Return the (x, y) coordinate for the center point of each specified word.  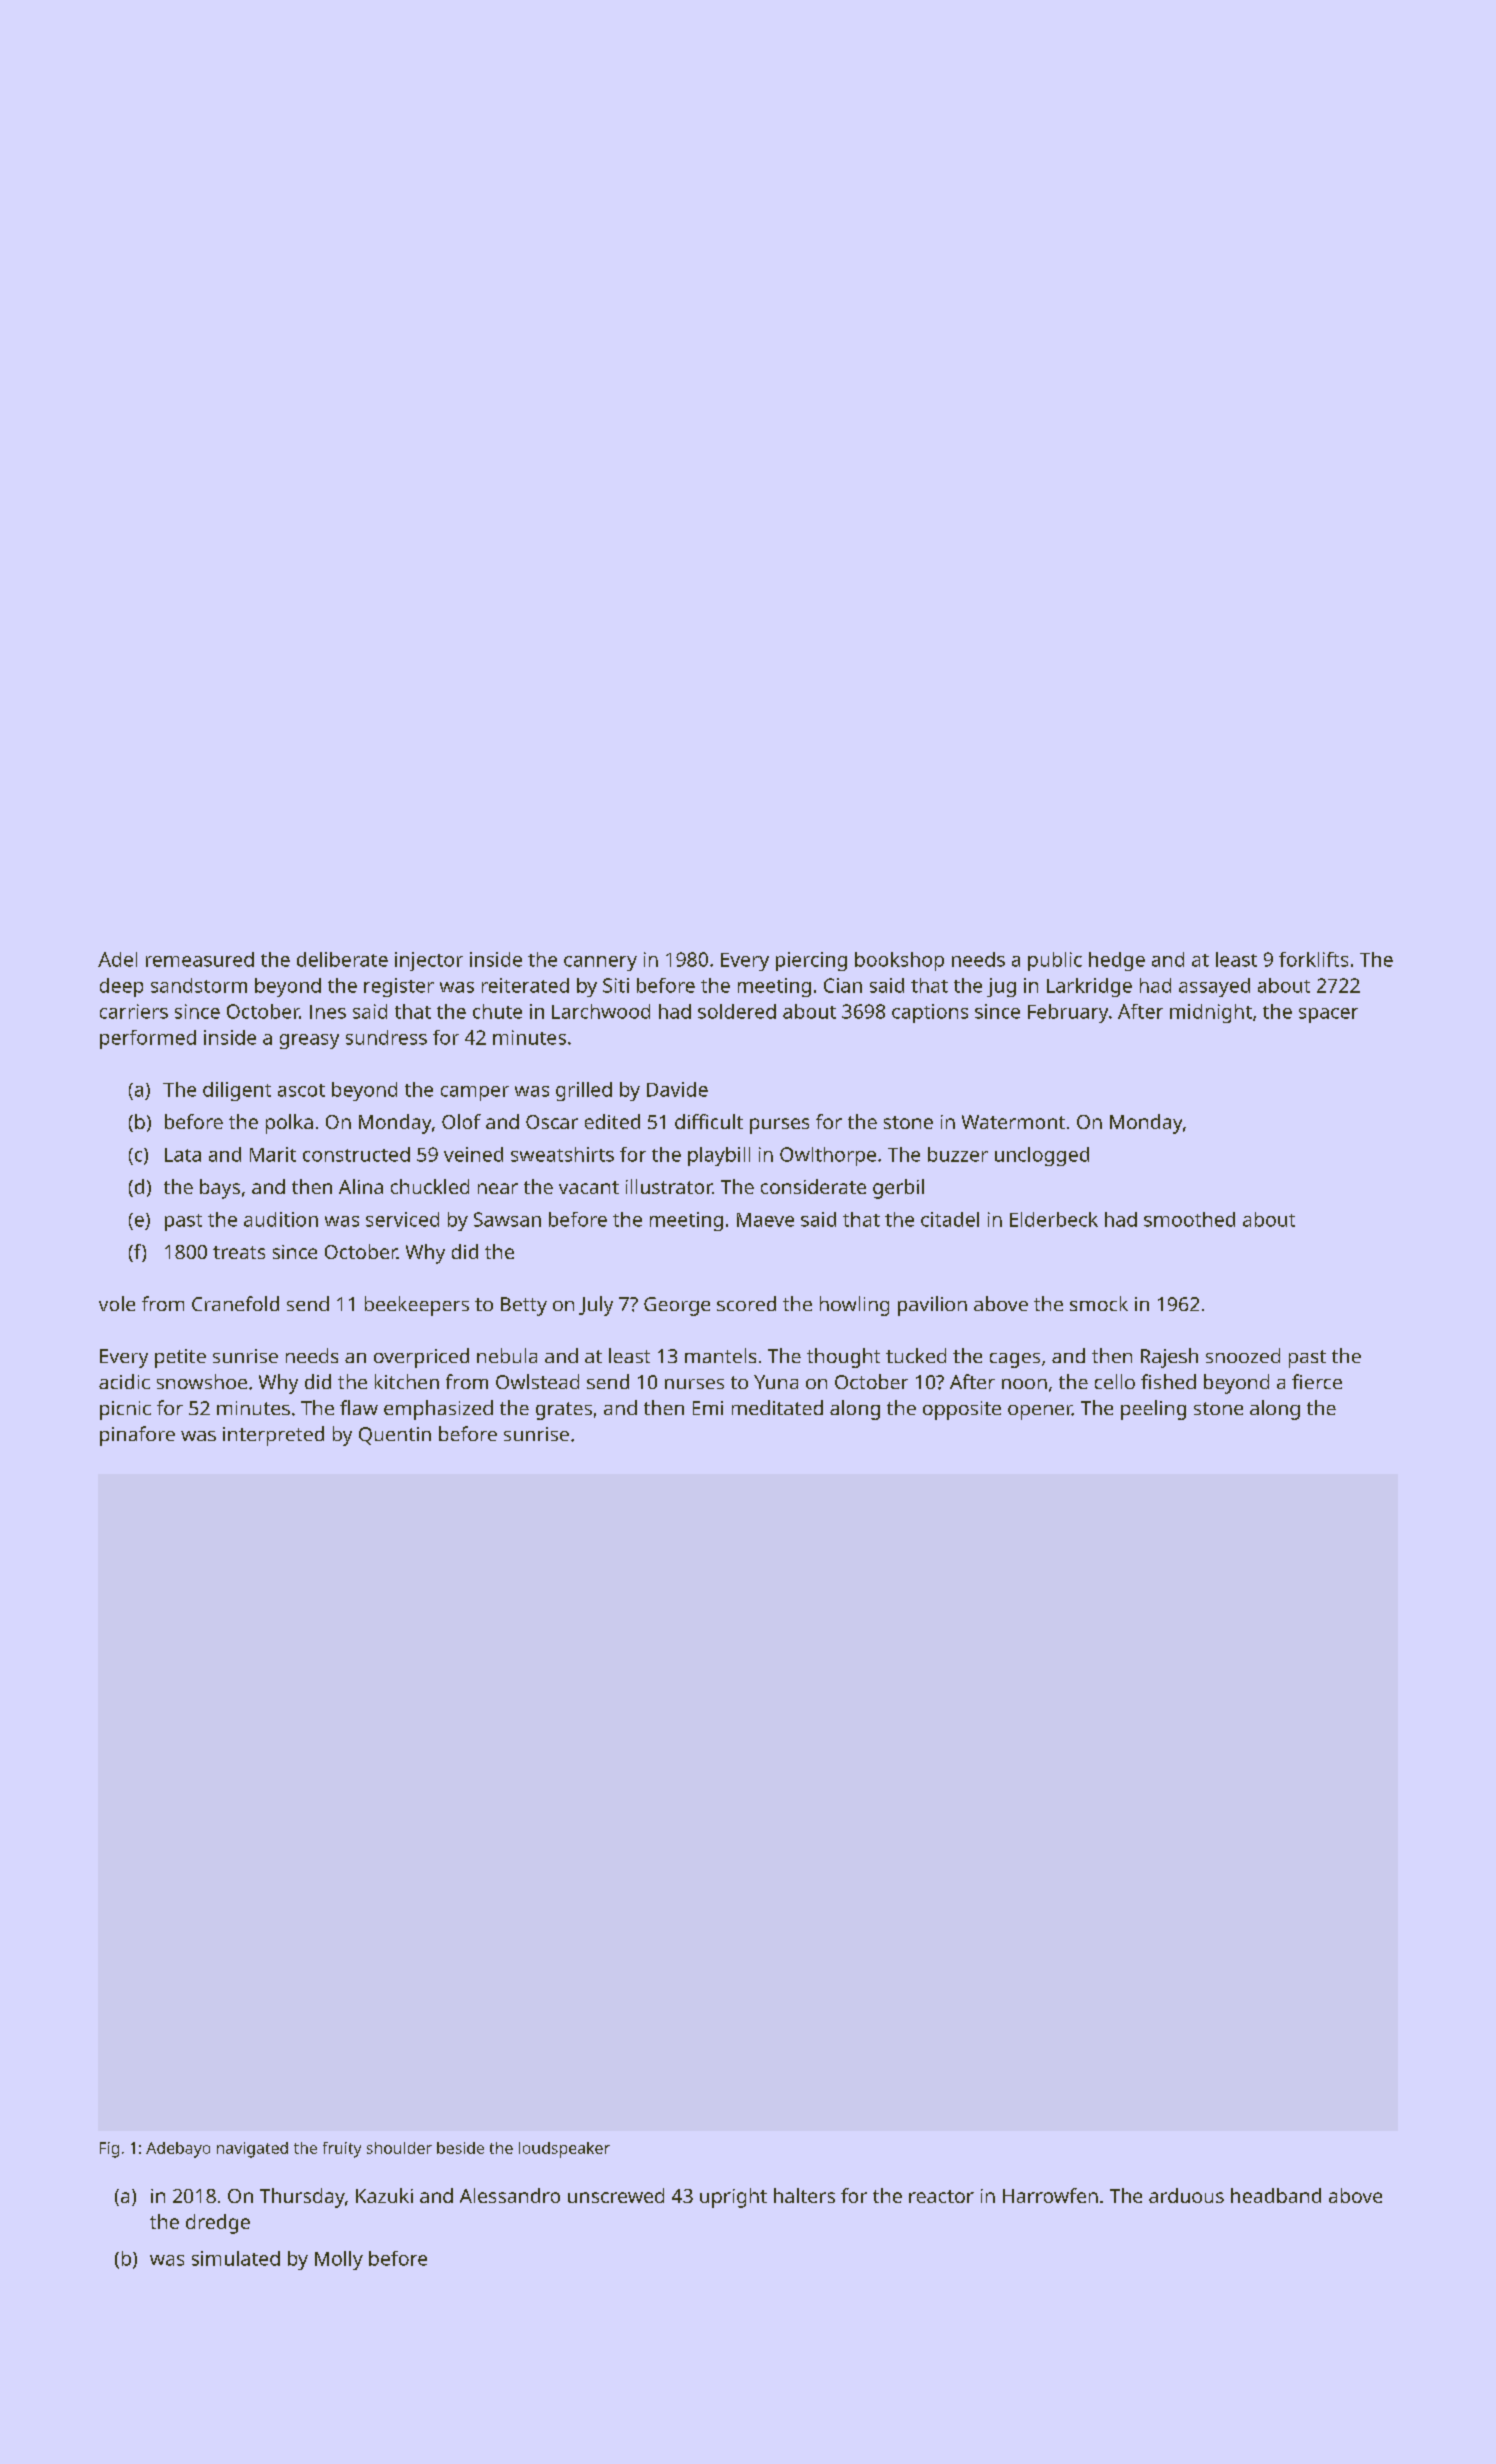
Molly (339, 2260)
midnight (1211, 1013)
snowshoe (202, 1381)
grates (564, 1411)
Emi (708, 1408)
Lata (183, 1155)
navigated (252, 2150)
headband (1276, 2195)
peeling (1153, 1410)
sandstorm (199, 985)
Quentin (395, 1436)
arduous (1186, 2195)
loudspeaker (564, 2150)
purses (779, 1126)
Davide (677, 1089)
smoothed (1189, 1219)
